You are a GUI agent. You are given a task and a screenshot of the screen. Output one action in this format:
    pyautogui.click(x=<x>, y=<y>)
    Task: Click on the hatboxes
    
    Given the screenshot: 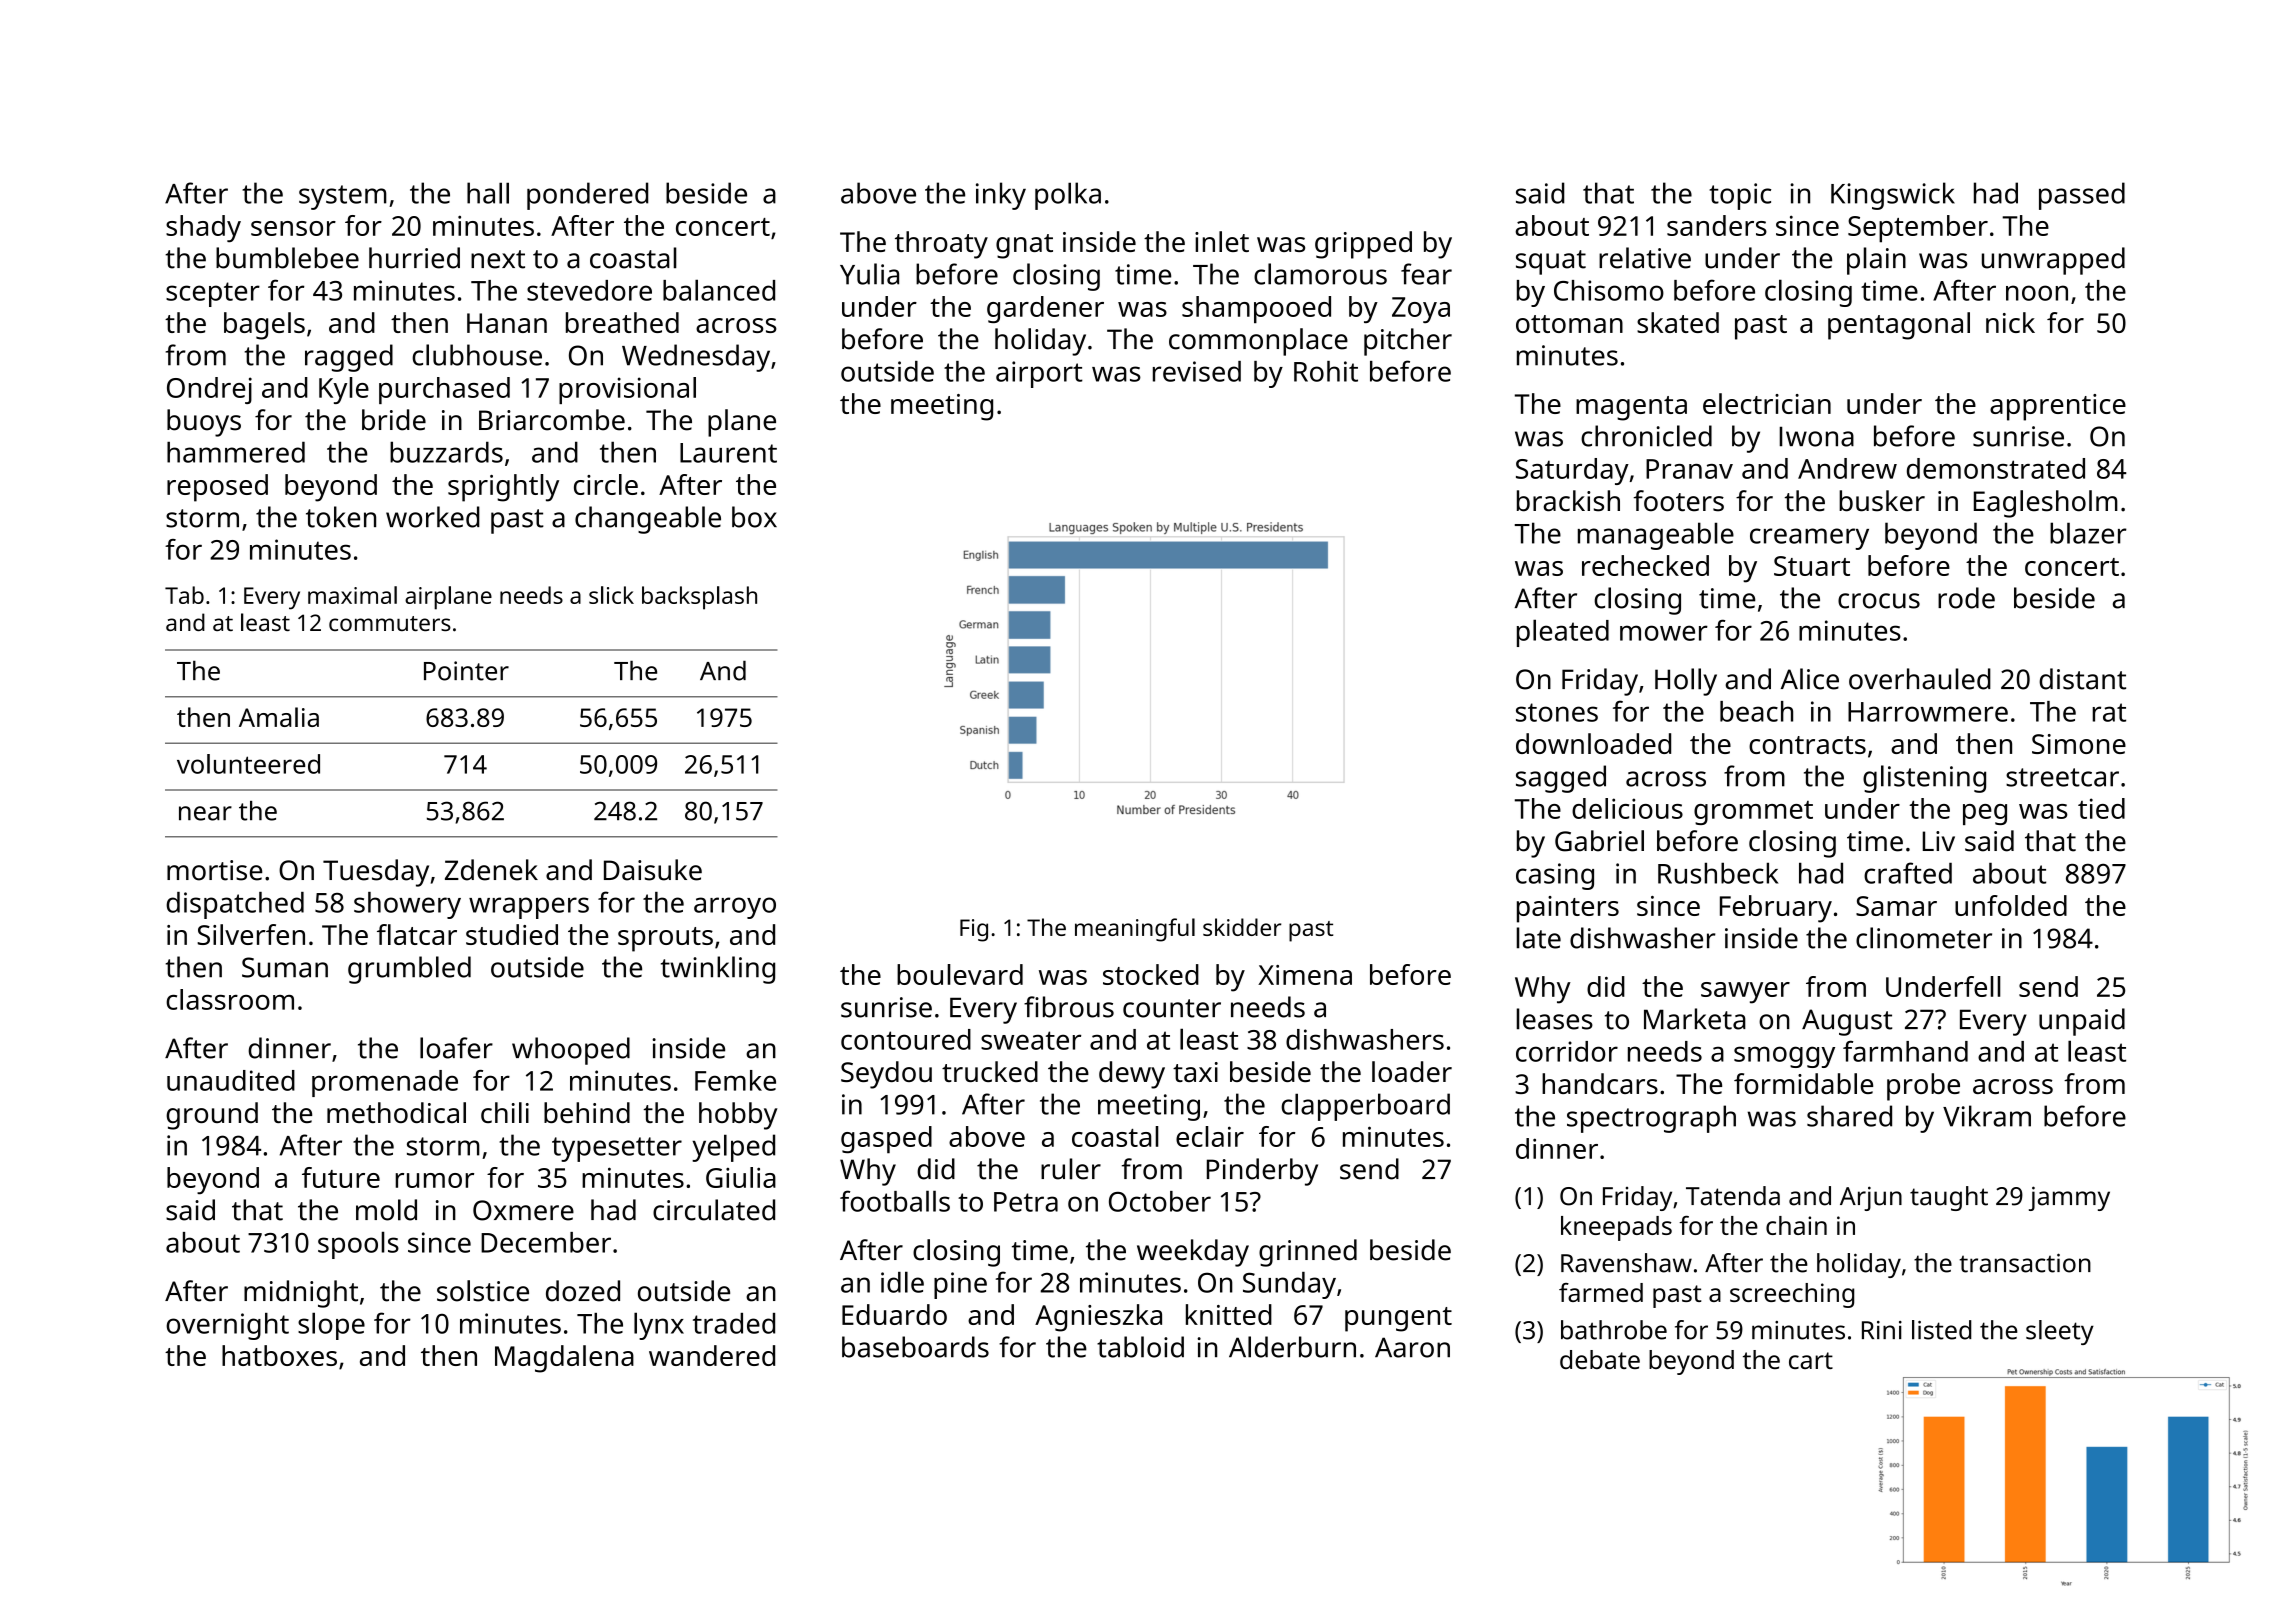 What is the action you would take?
    pyautogui.click(x=279, y=1355)
